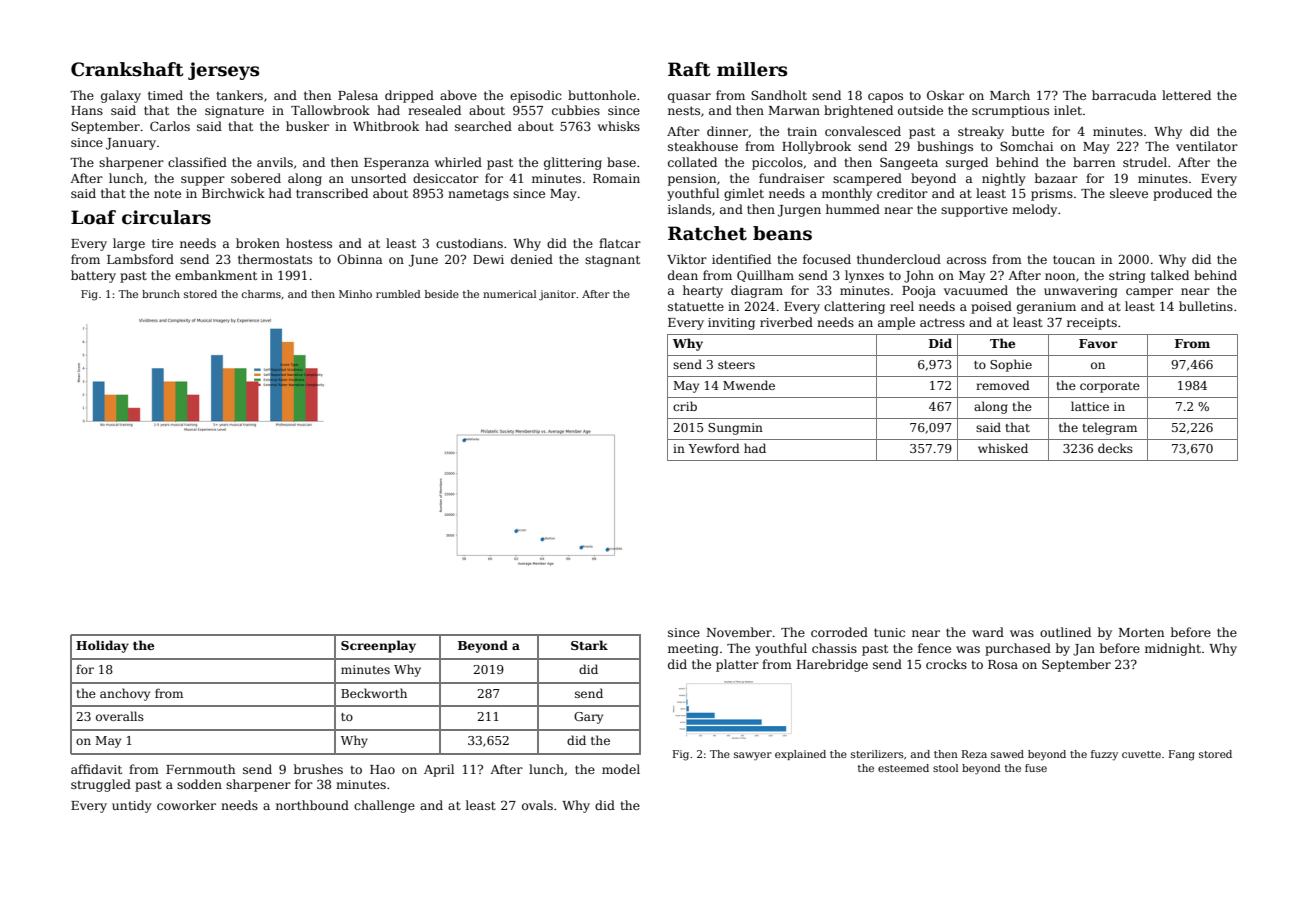 The width and height of the document is (1308, 924). I want to click on thermostats, so click(275, 259).
